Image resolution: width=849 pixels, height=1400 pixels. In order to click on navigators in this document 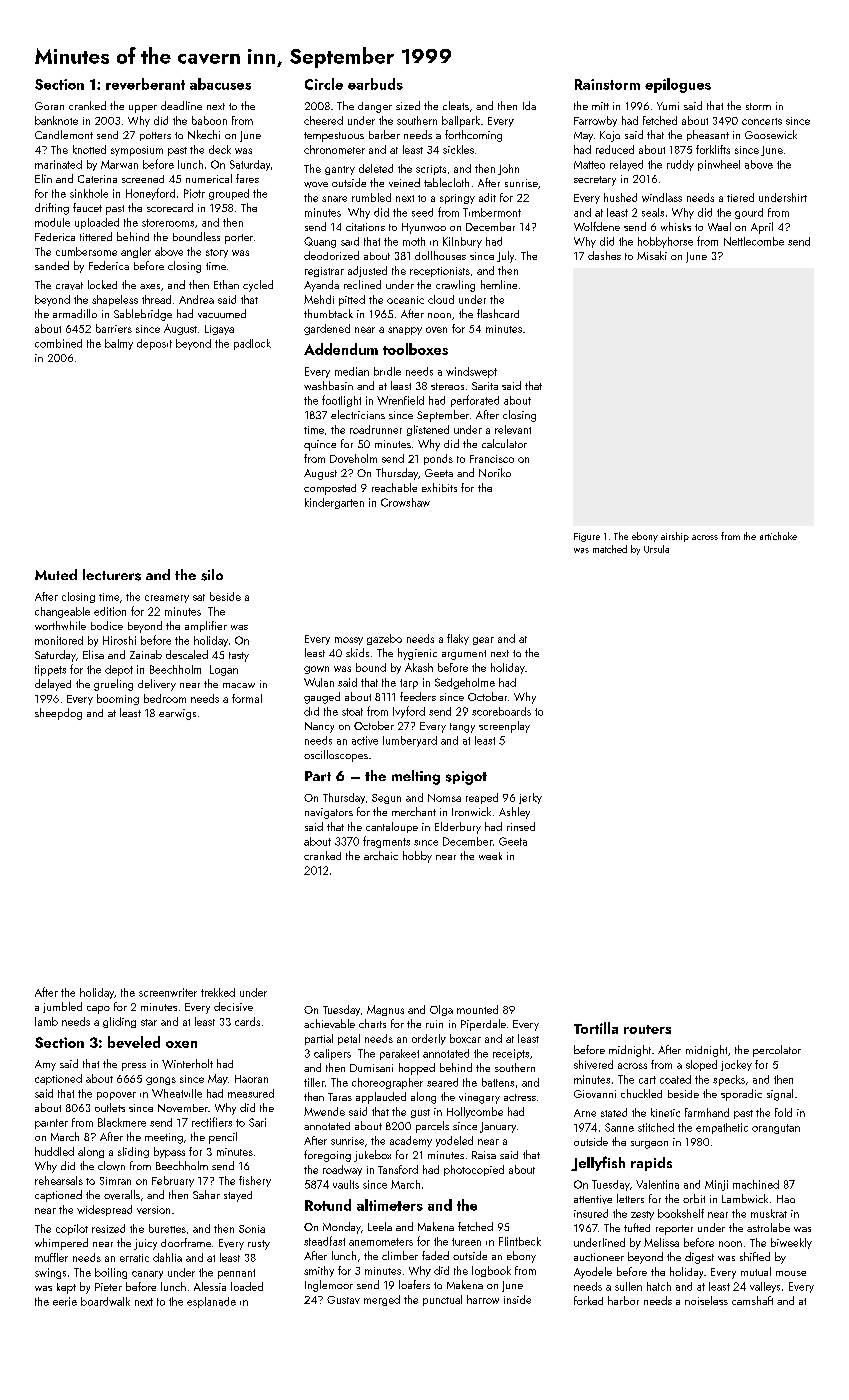, I will do `click(329, 813)`.
